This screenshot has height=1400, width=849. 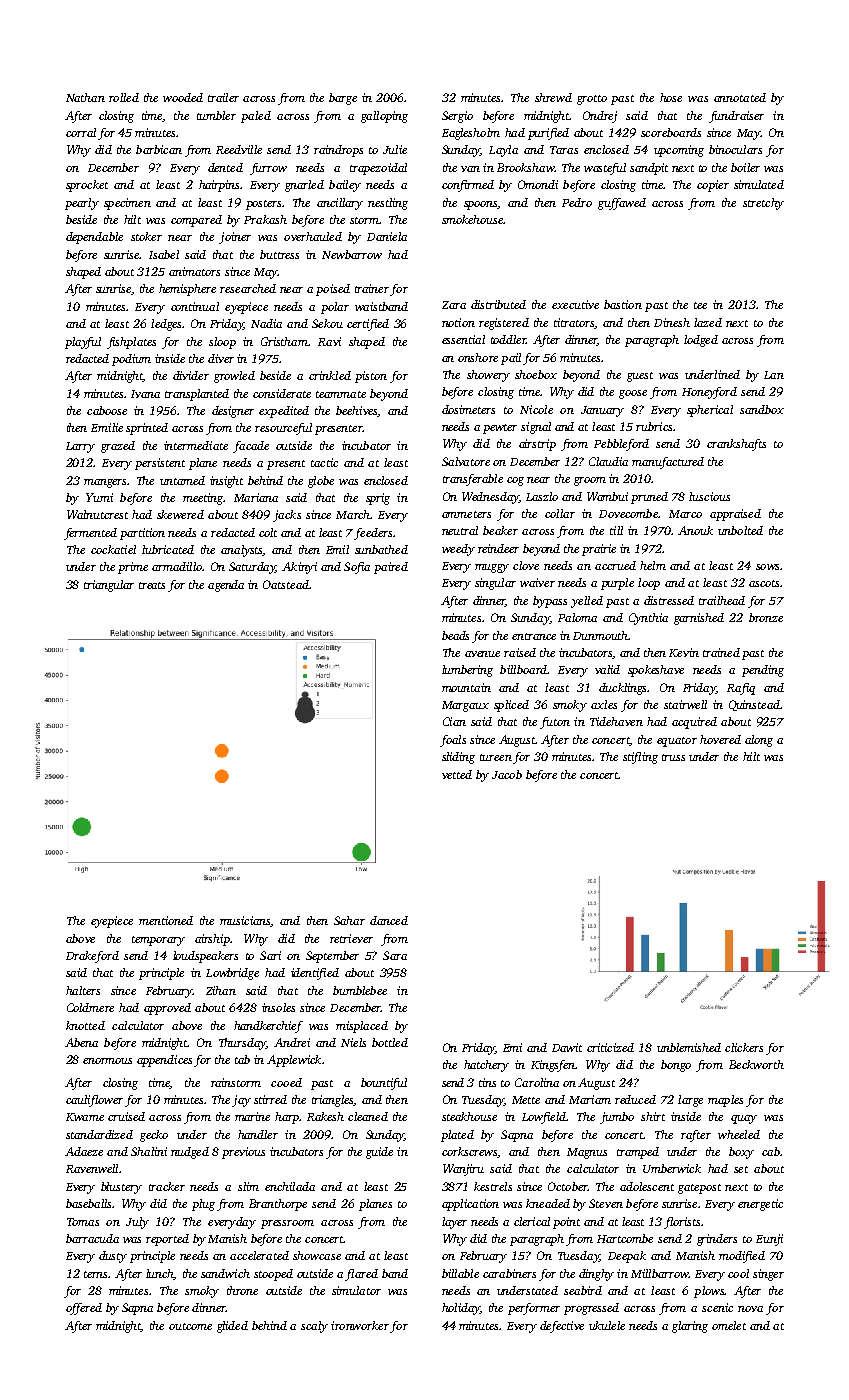 What do you see at coordinates (351, 938) in the screenshot?
I see `retriever` at bounding box center [351, 938].
